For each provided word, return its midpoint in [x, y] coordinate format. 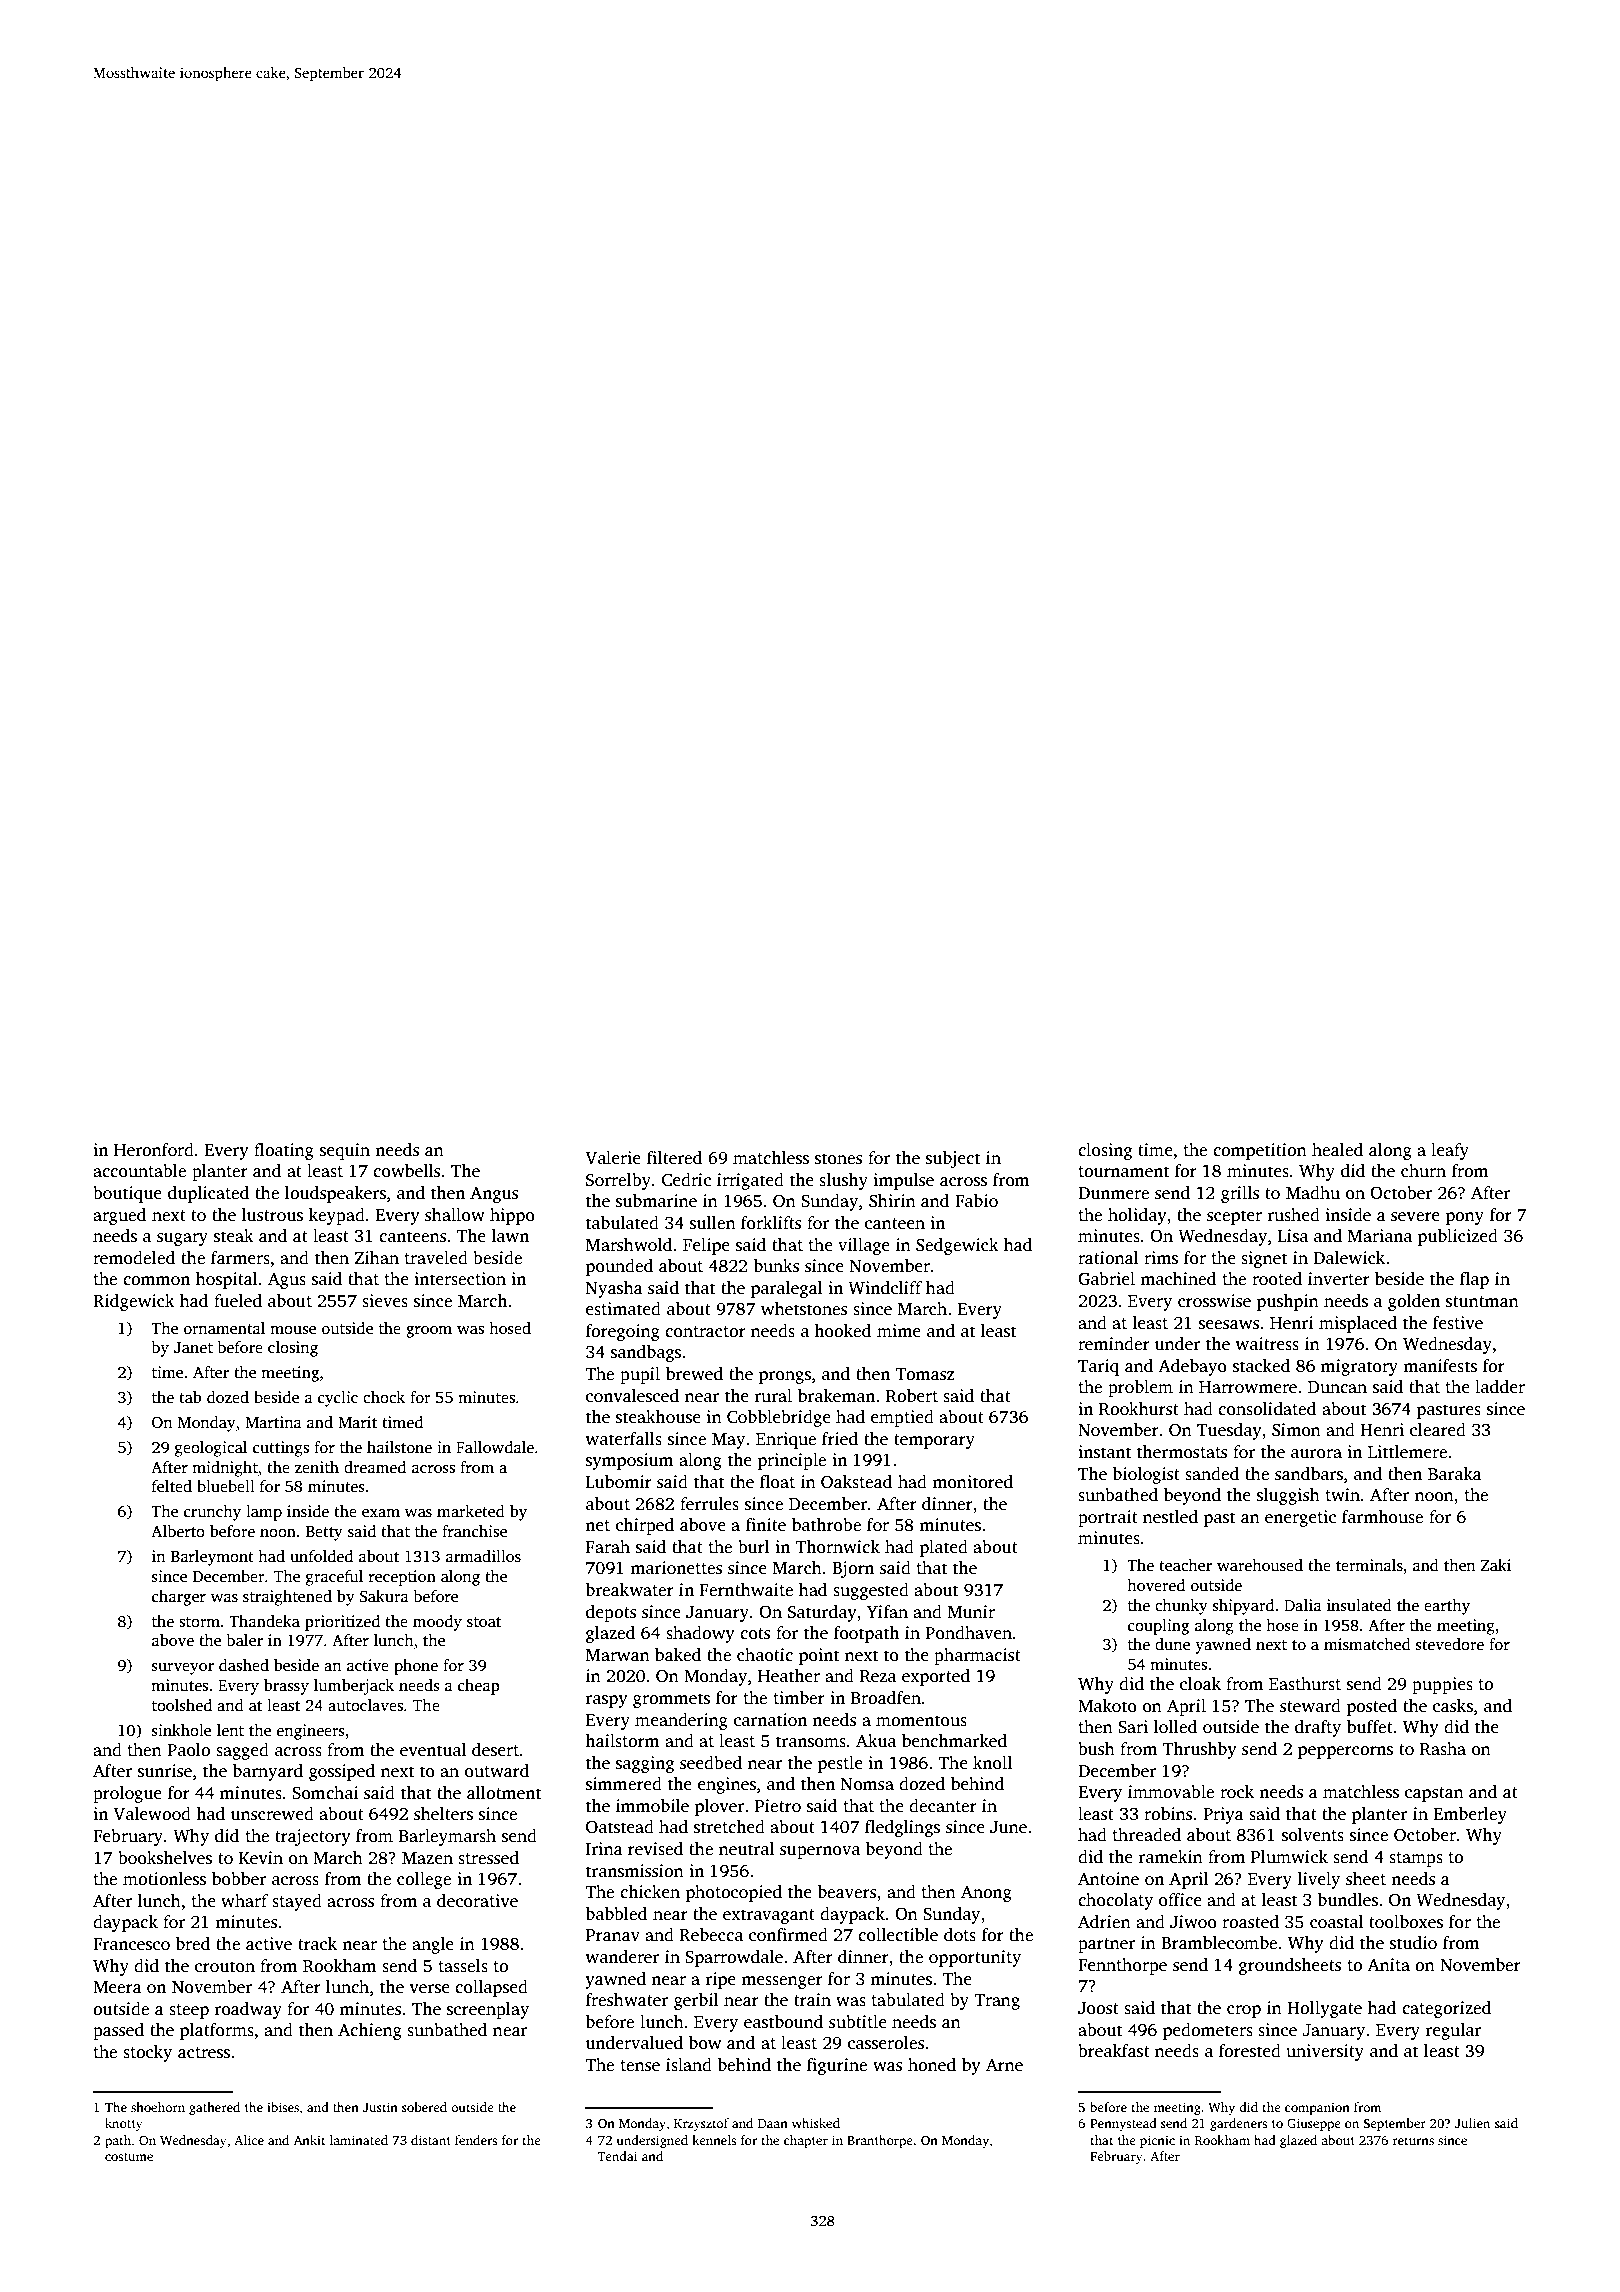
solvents [1313, 1835]
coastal [1336, 1922]
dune [1172, 1644]
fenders [476, 2140]
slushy [843, 1181]
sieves [385, 1301]
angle [433, 1945]
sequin [345, 1151]
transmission [635, 1871]
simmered [624, 1784]
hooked [842, 1331]
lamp [264, 1513]
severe [1415, 1217]
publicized [1457, 1237]
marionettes [676, 1568]
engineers [311, 1732]
